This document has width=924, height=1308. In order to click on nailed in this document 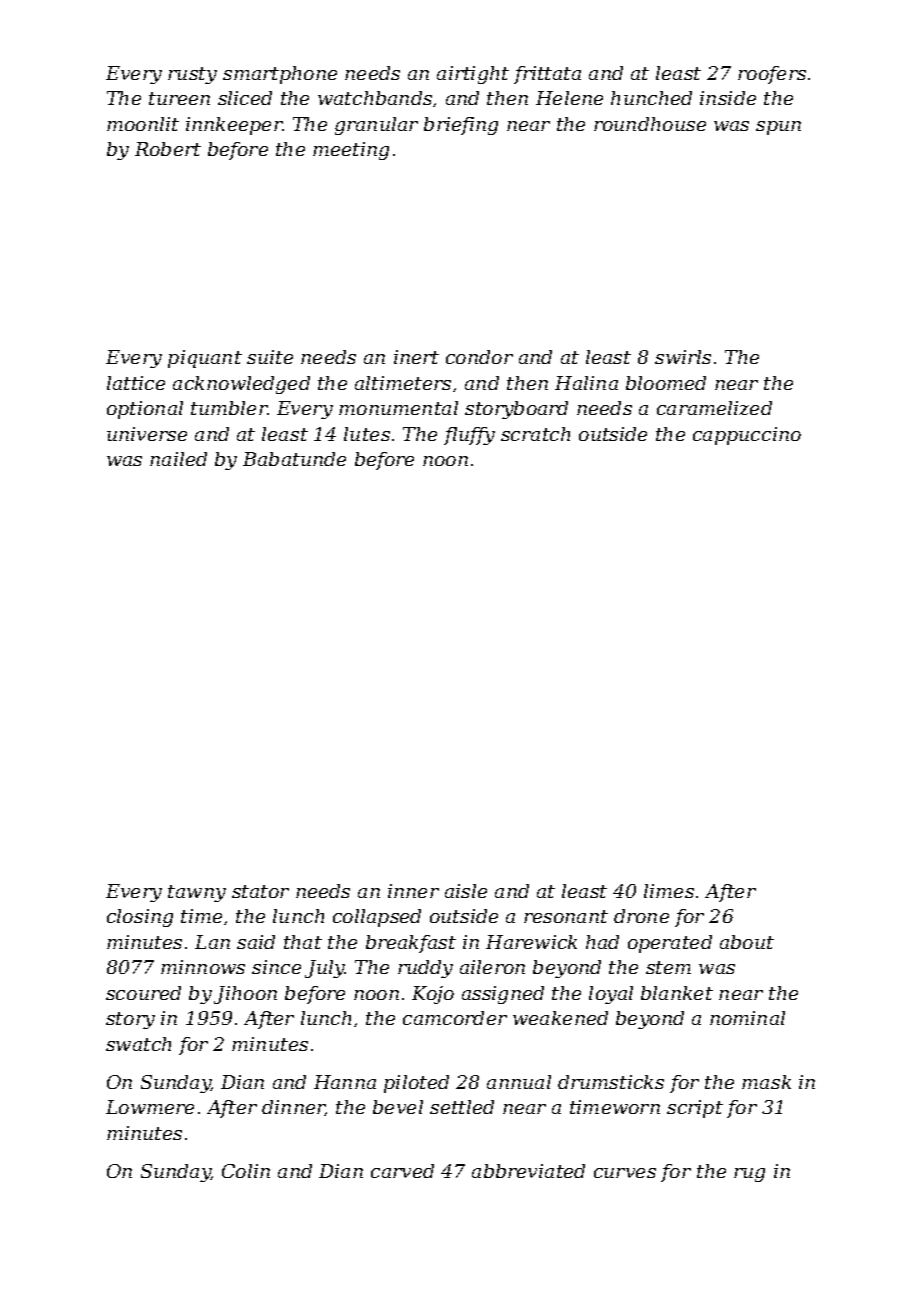, I will do `click(178, 459)`.
